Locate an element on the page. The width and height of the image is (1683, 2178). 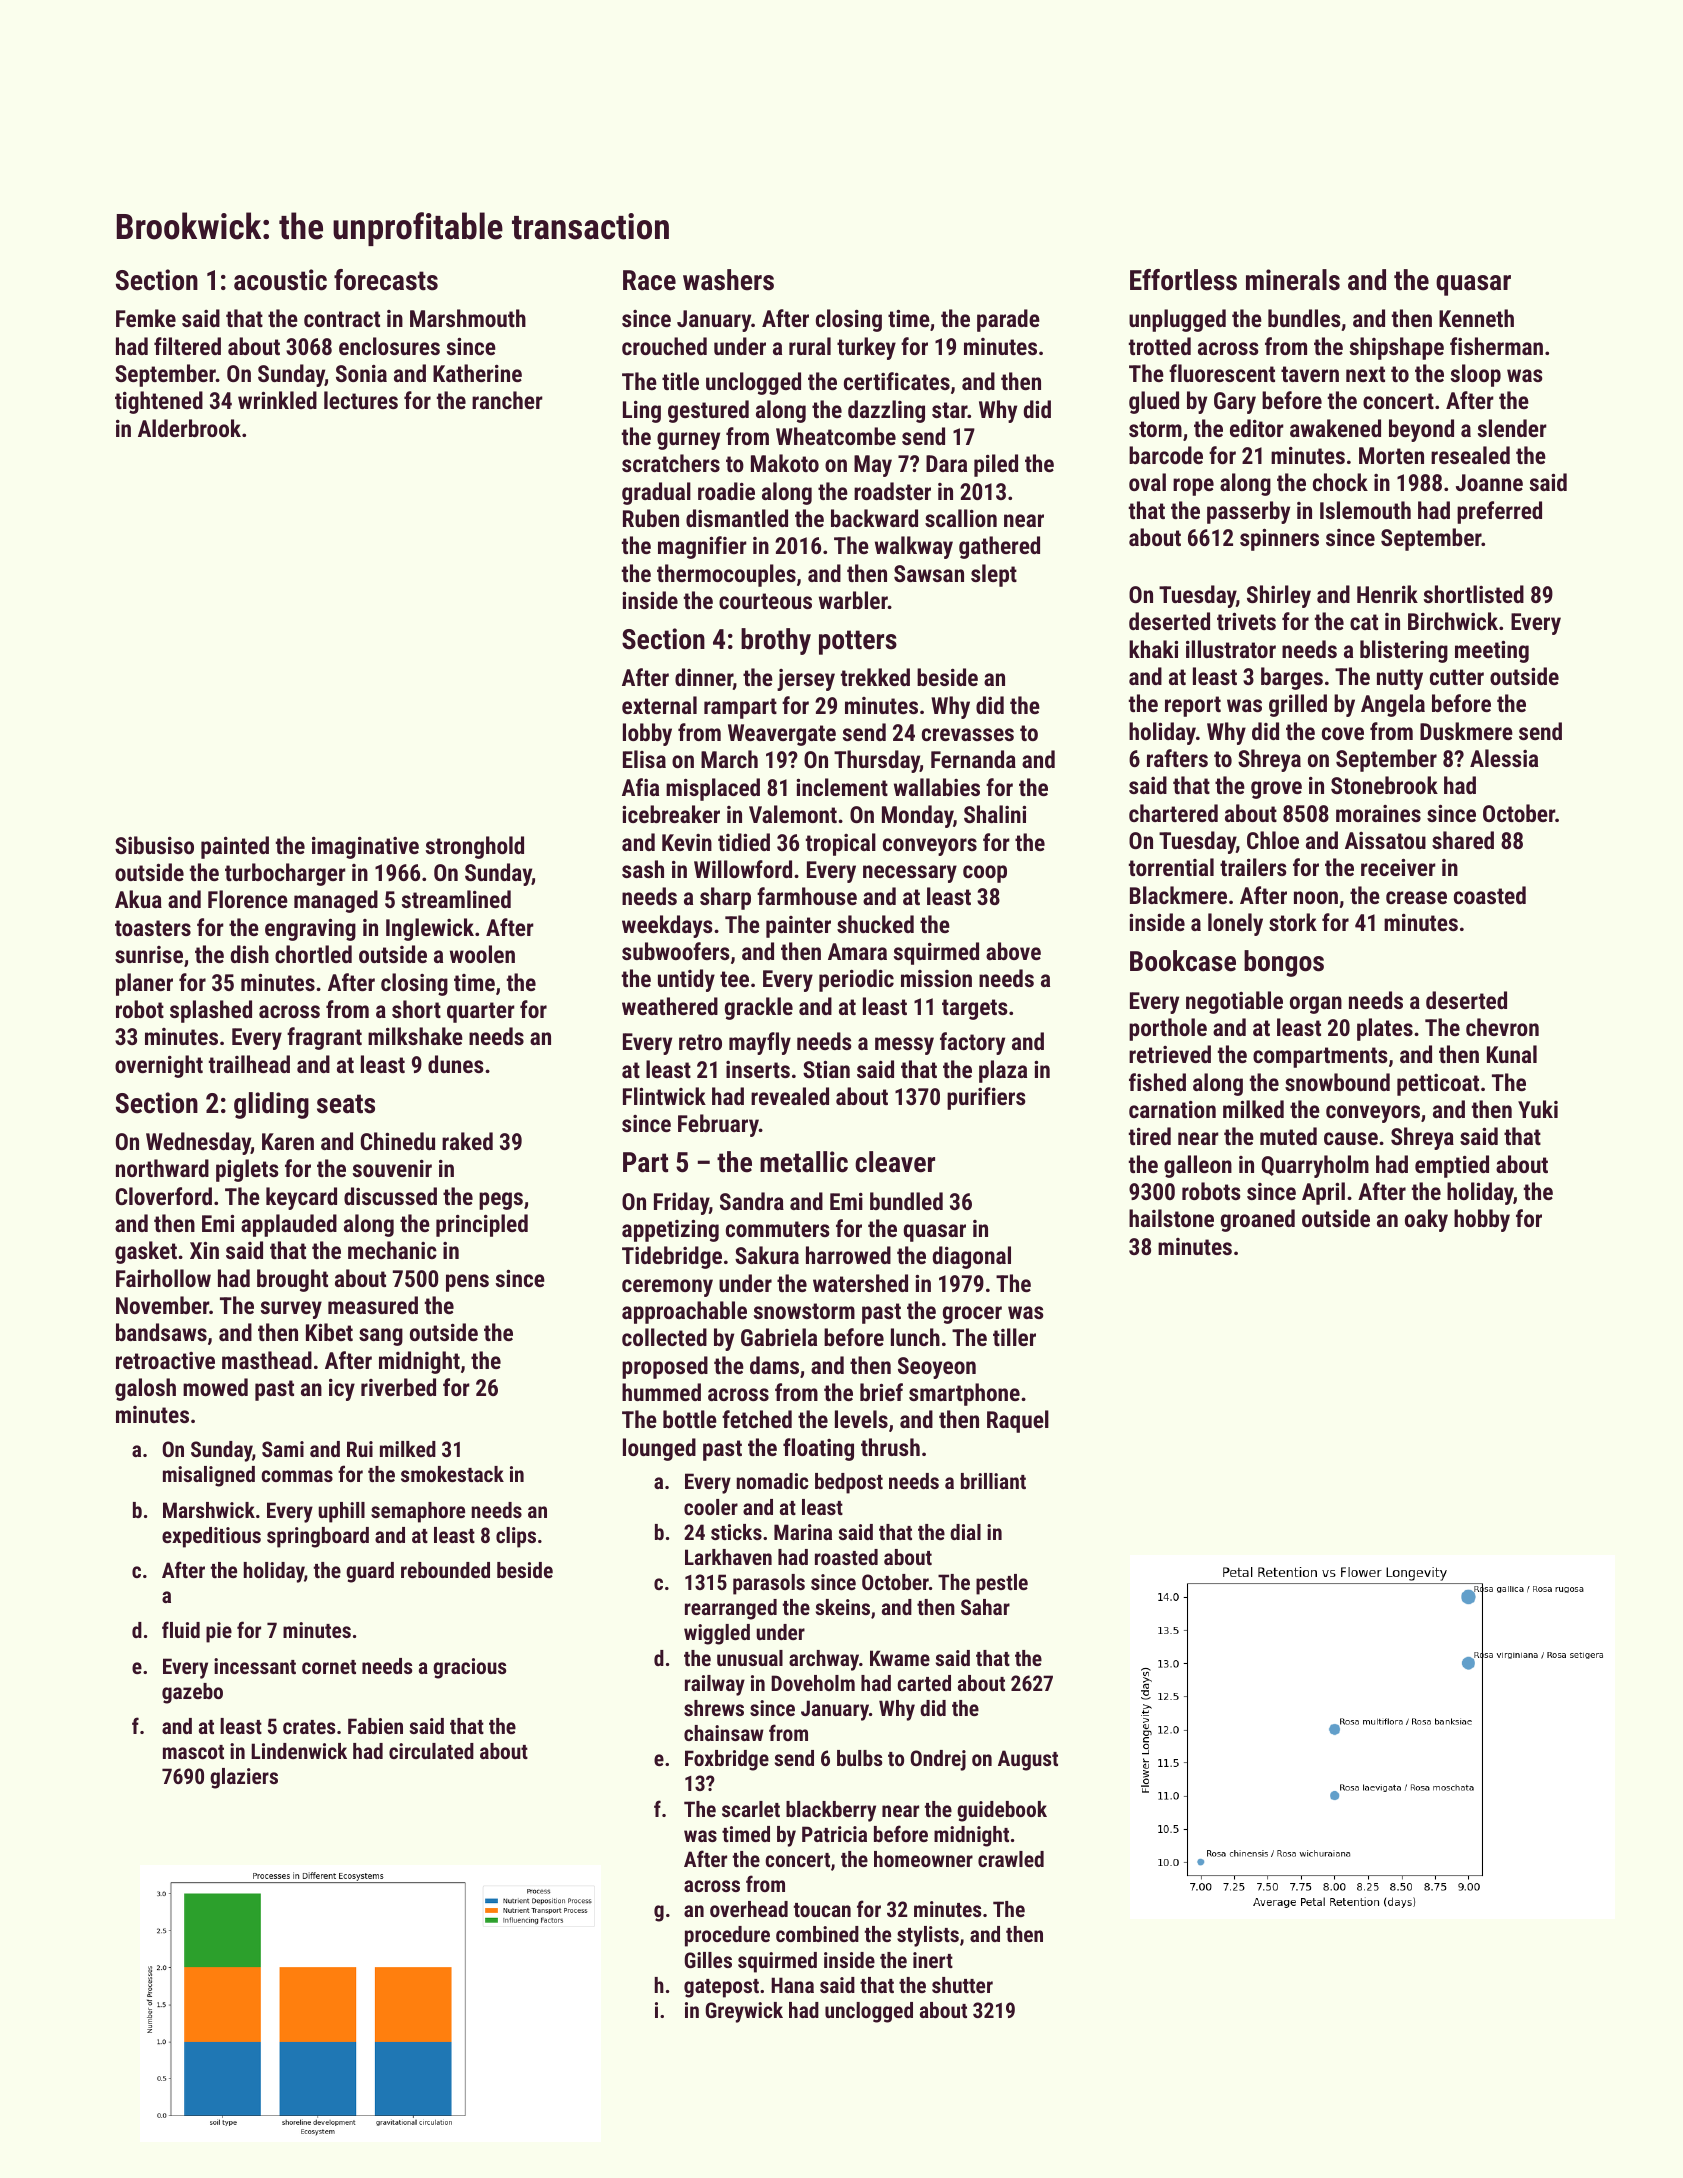
above is located at coordinates (1013, 951).
